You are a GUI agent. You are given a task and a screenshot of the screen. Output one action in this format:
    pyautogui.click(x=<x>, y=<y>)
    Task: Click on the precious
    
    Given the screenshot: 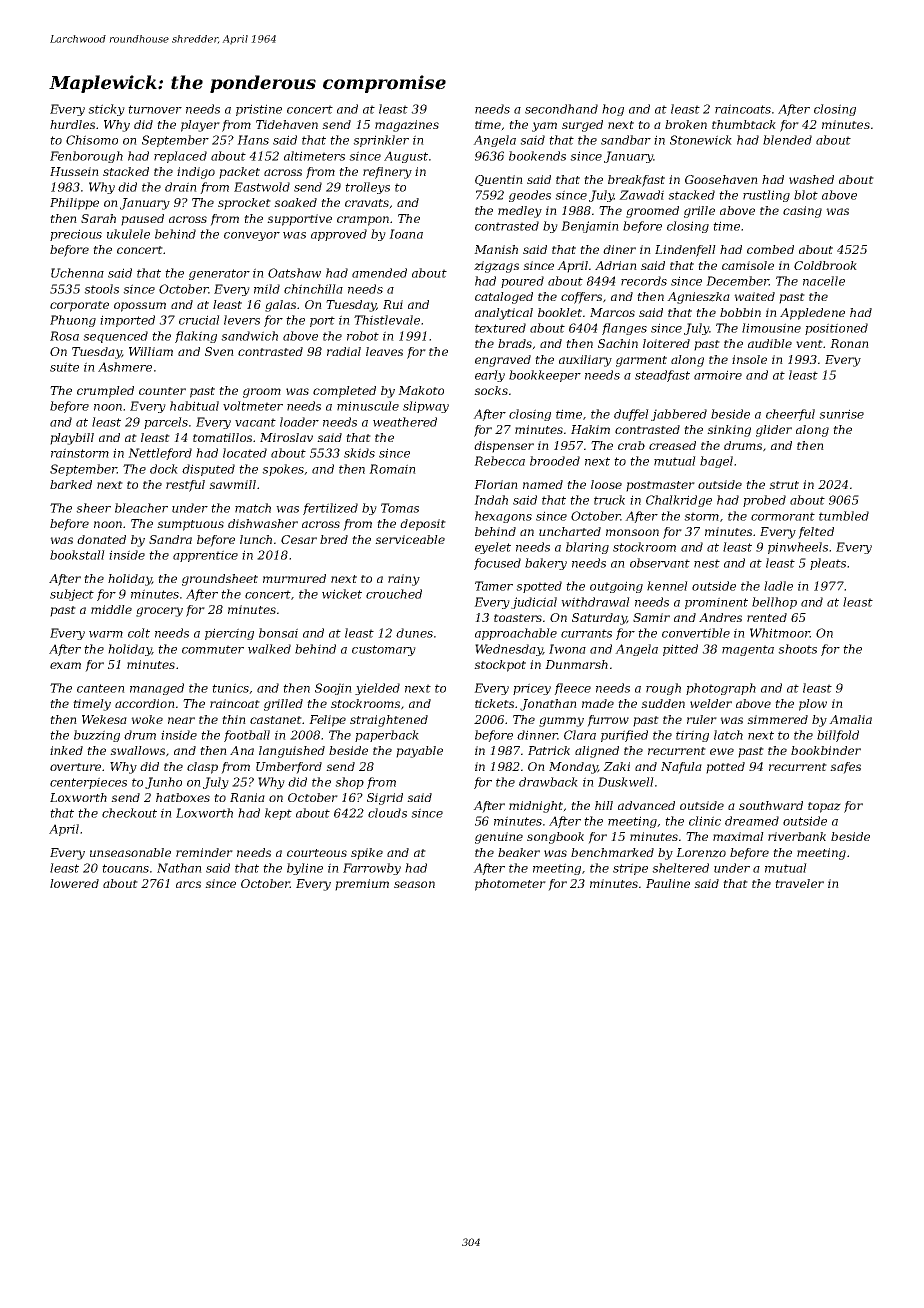 What is the action you would take?
    pyautogui.click(x=76, y=235)
